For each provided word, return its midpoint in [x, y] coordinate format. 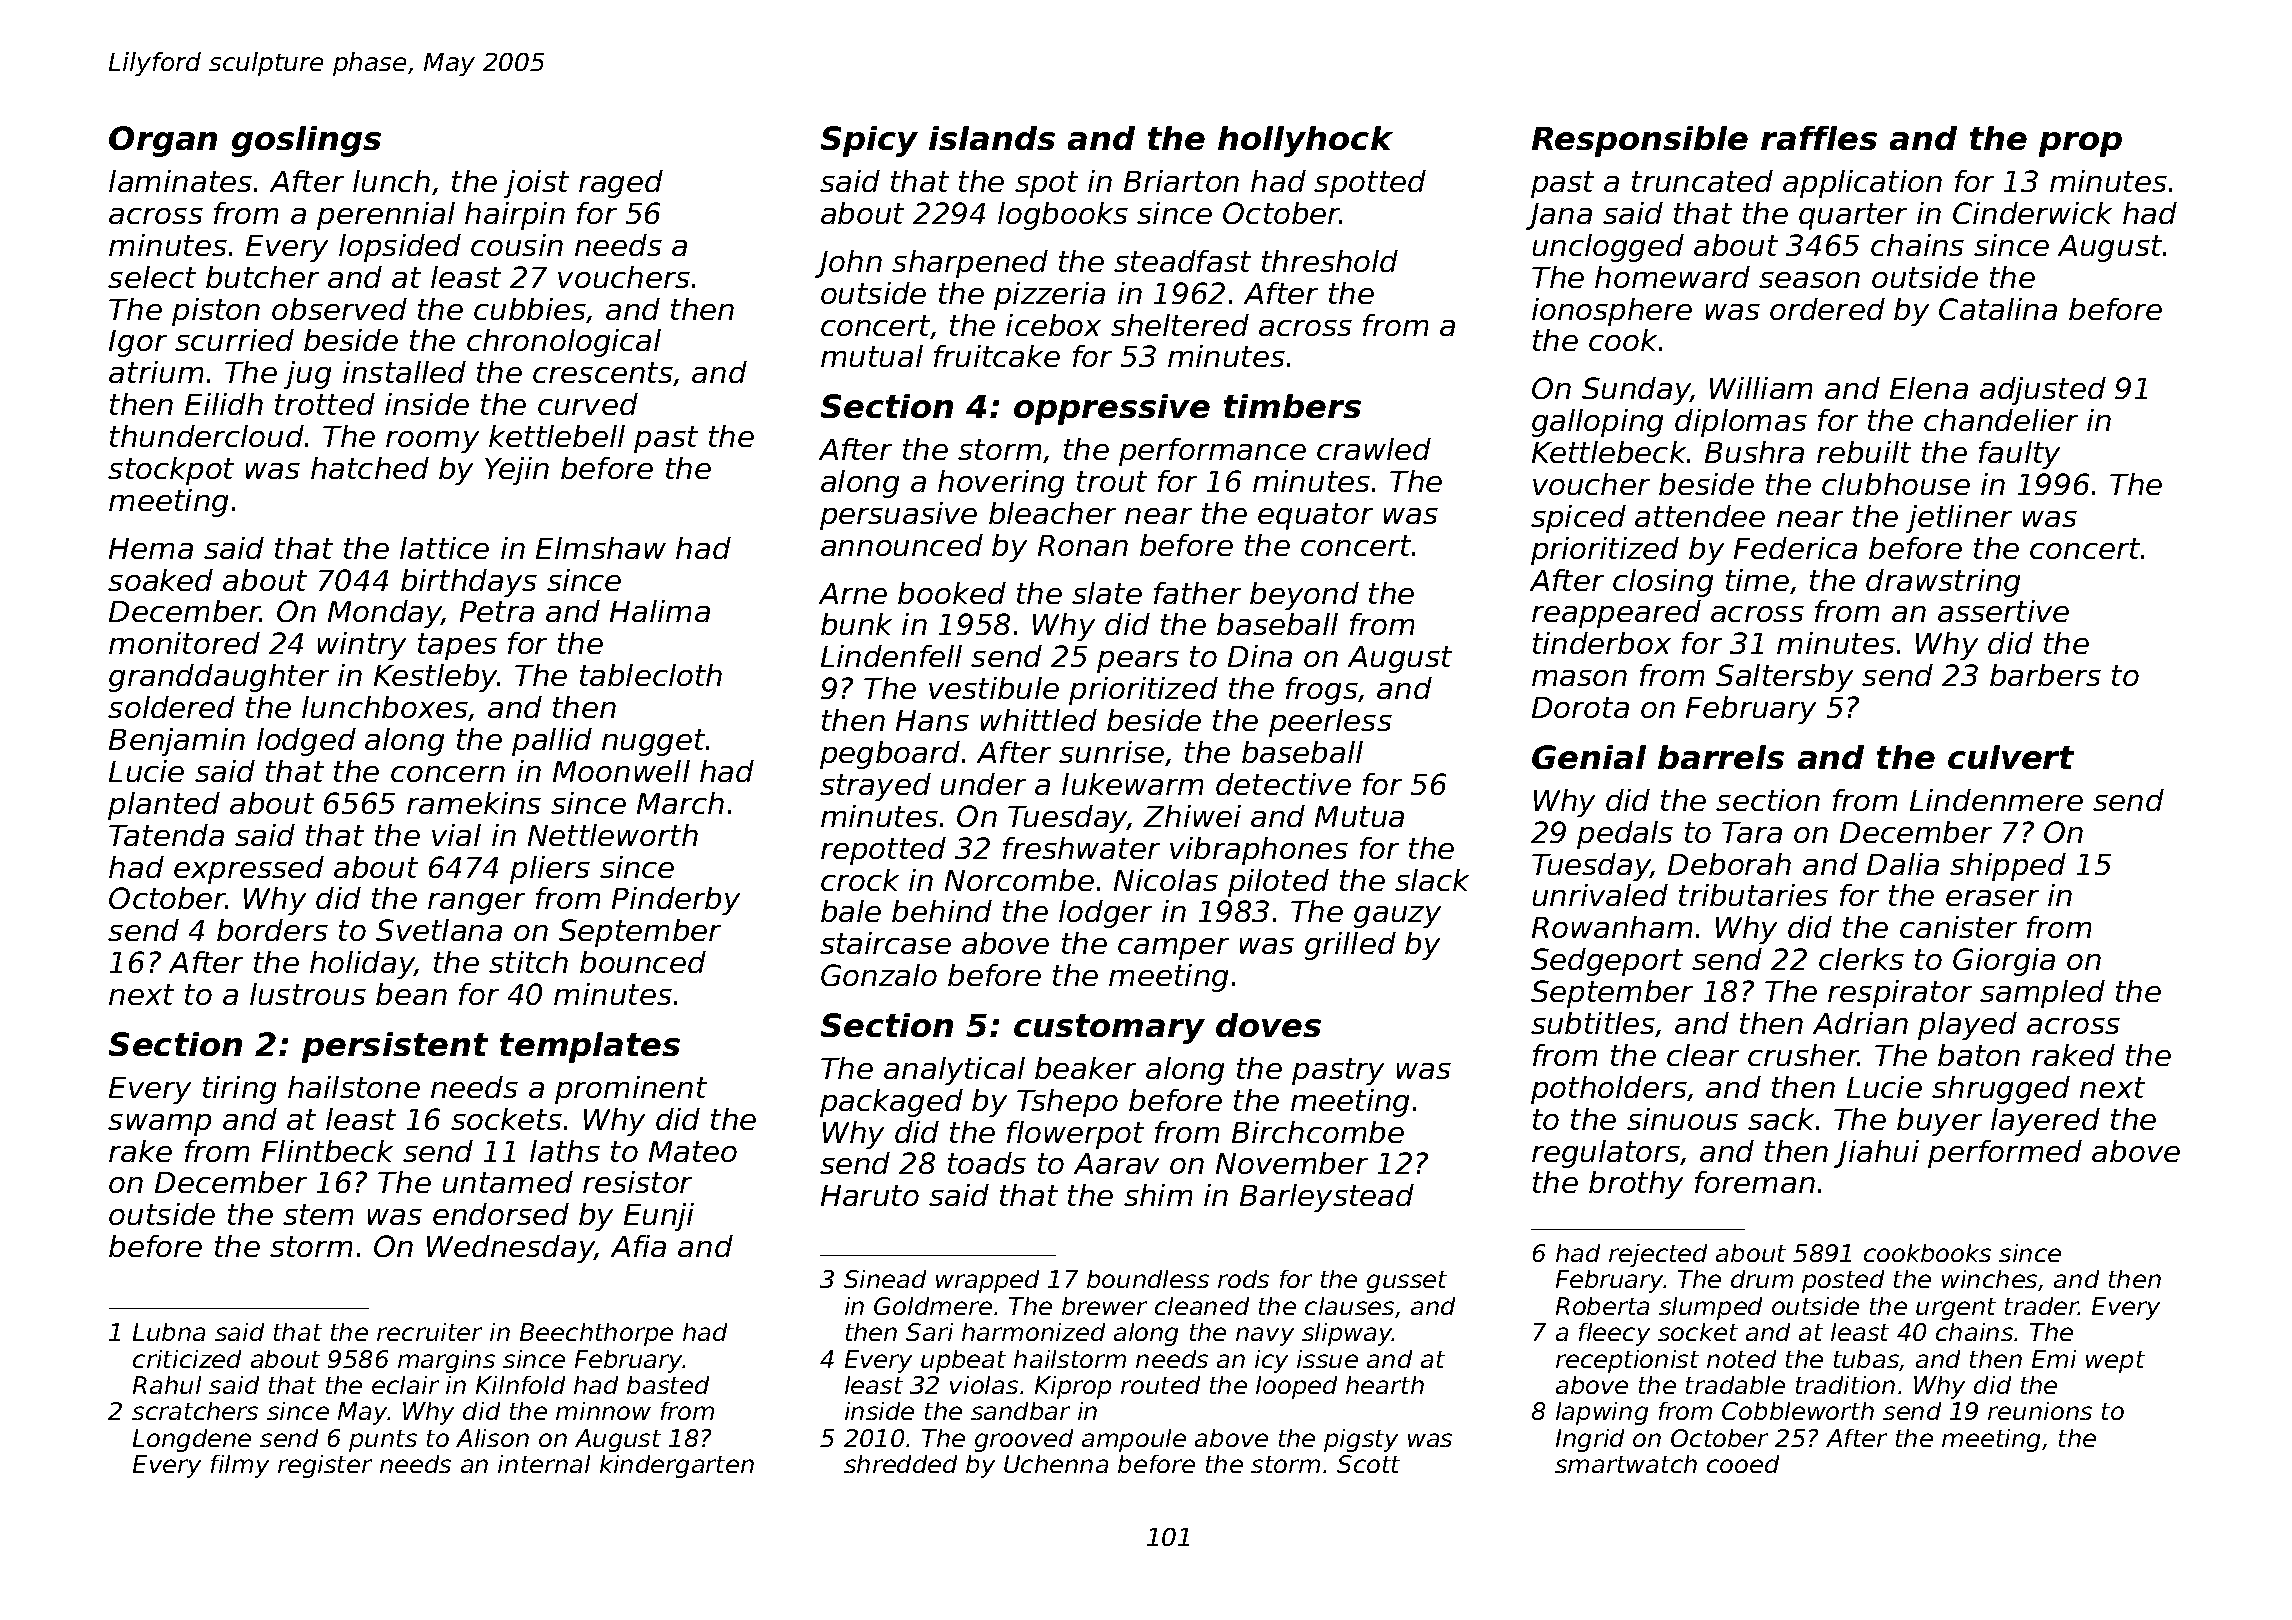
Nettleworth [613, 835]
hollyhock [1305, 141]
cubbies [530, 310]
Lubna [169, 1332]
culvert [2011, 757]
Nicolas [1166, 880]
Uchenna [1056, 1464]
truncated [1702, 181]
